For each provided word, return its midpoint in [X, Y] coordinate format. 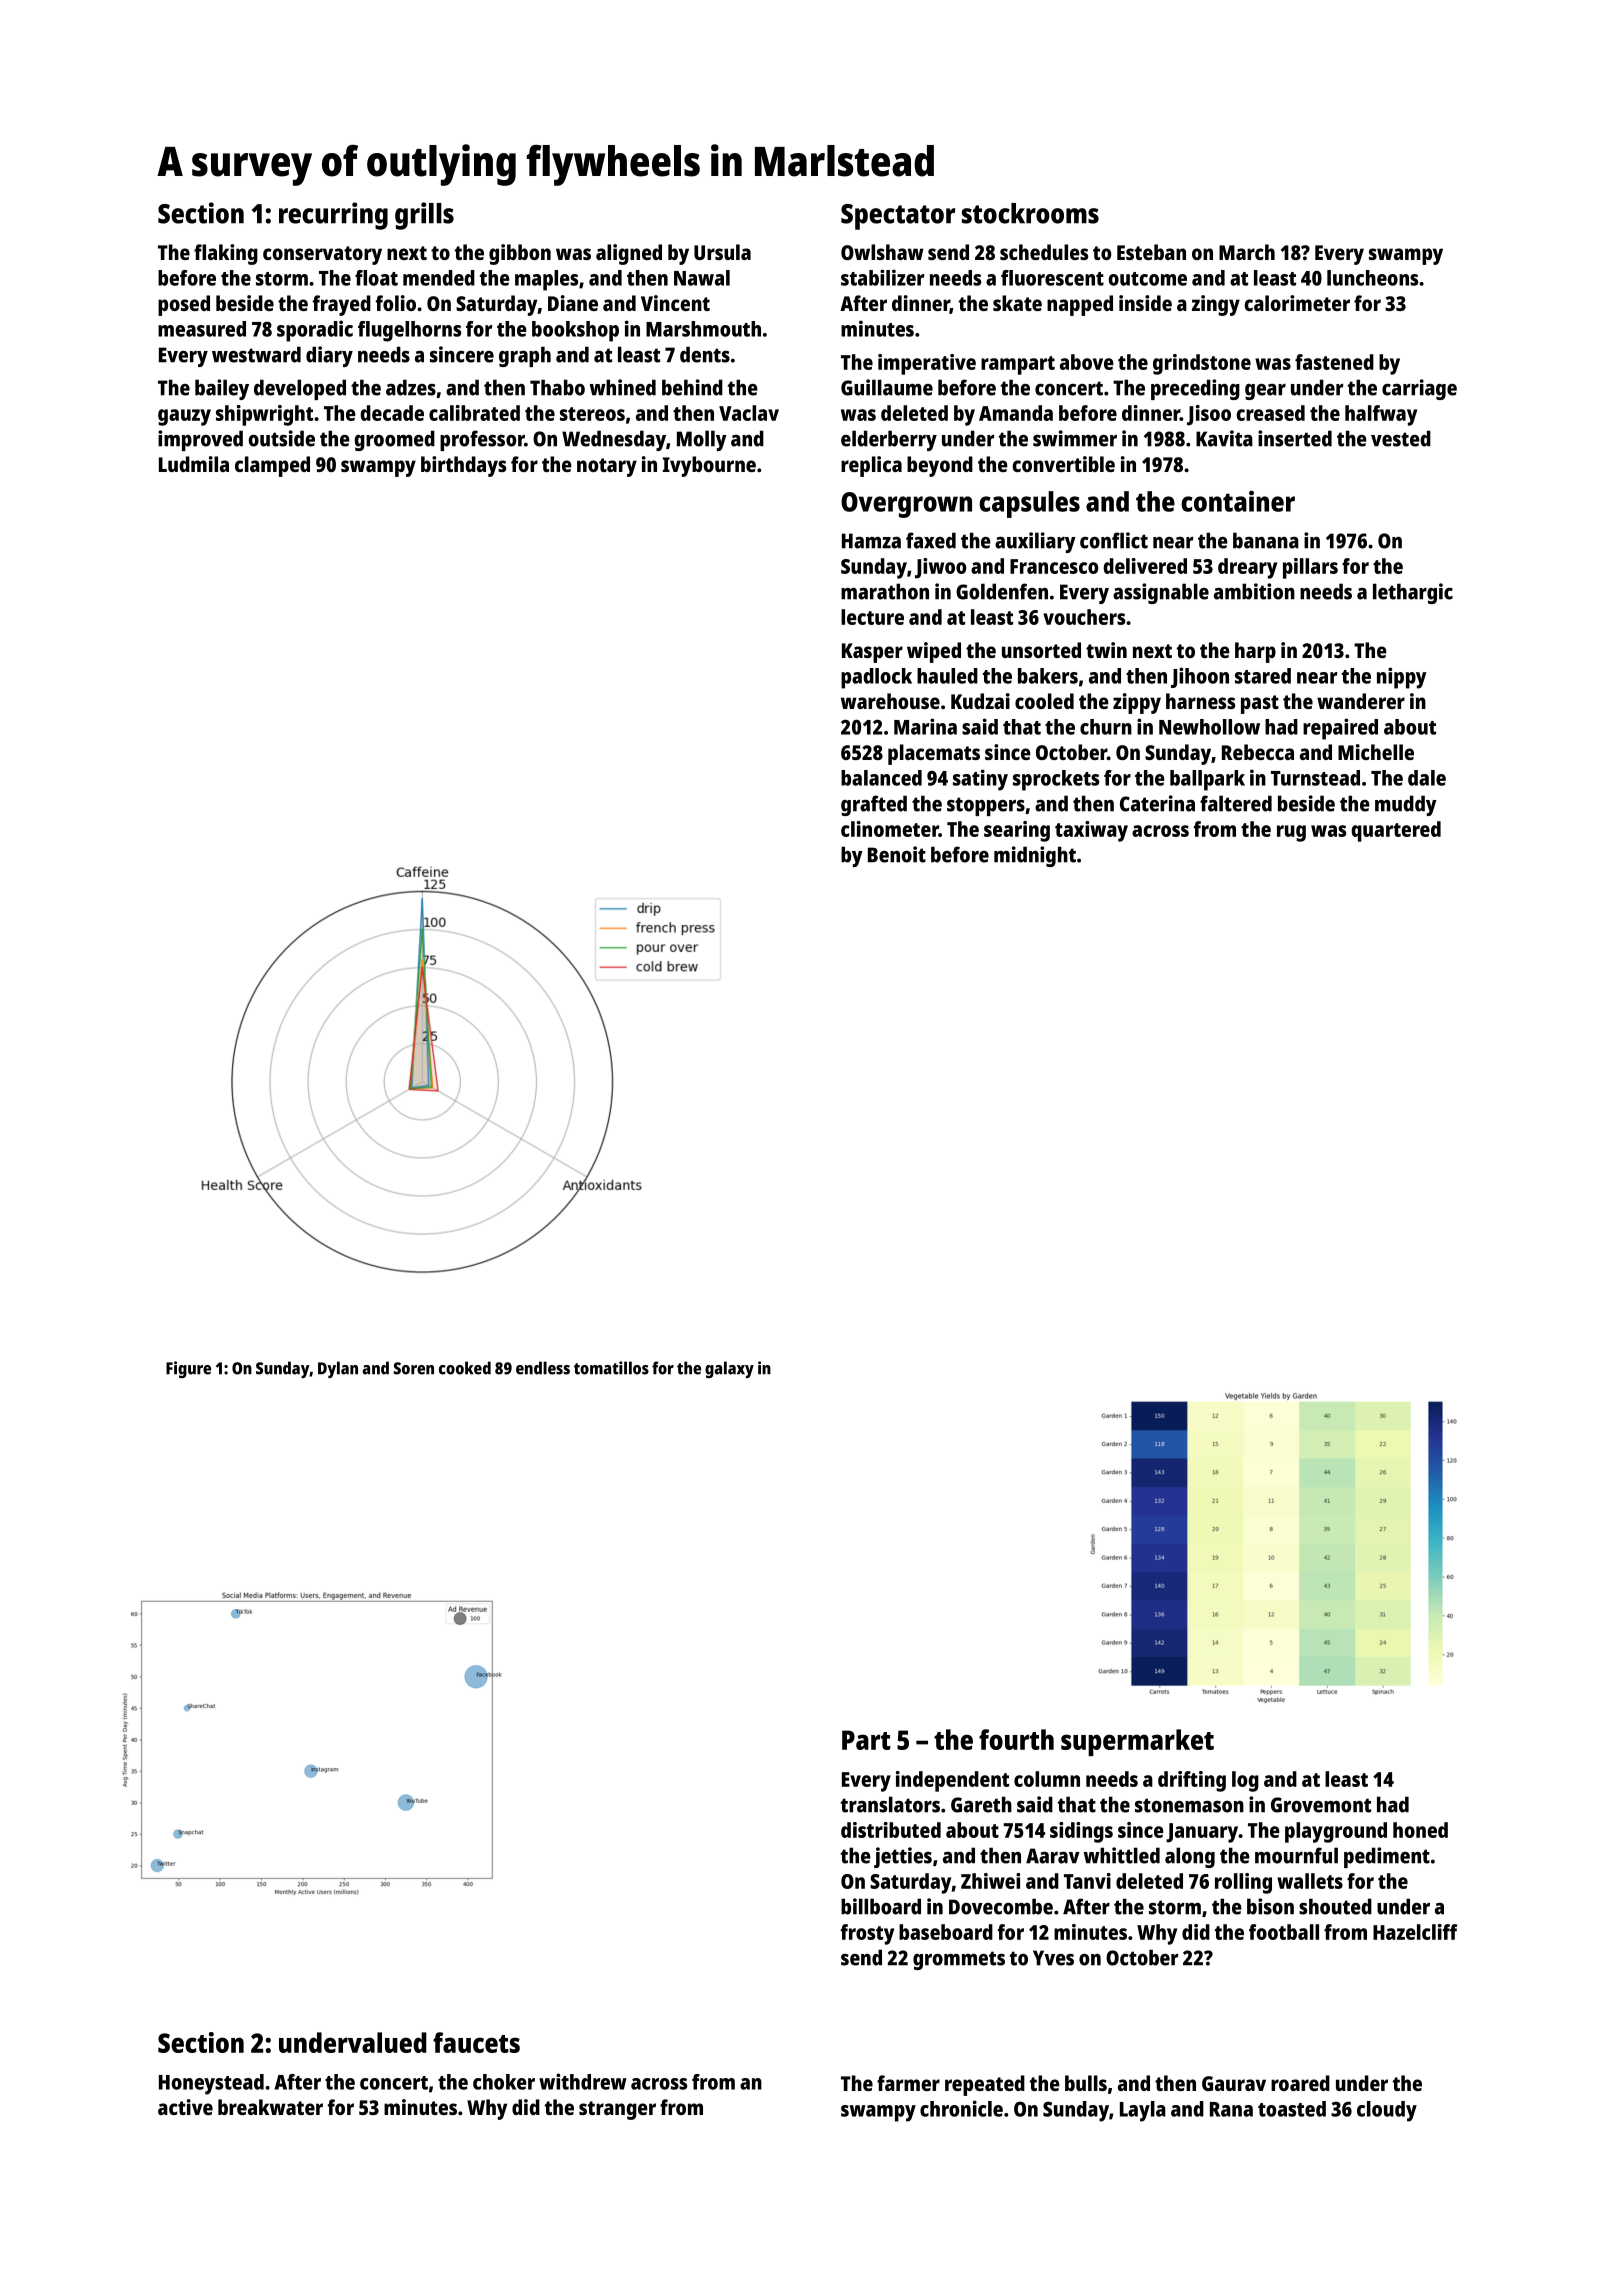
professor [482, 440]
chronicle [961, 2108]
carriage [1419, 389]
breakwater [270, 2107]
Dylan [338, 1369]
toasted [1292, 2109]
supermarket [1137, 1742]
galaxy [729, 1369]
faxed [931, 540]
